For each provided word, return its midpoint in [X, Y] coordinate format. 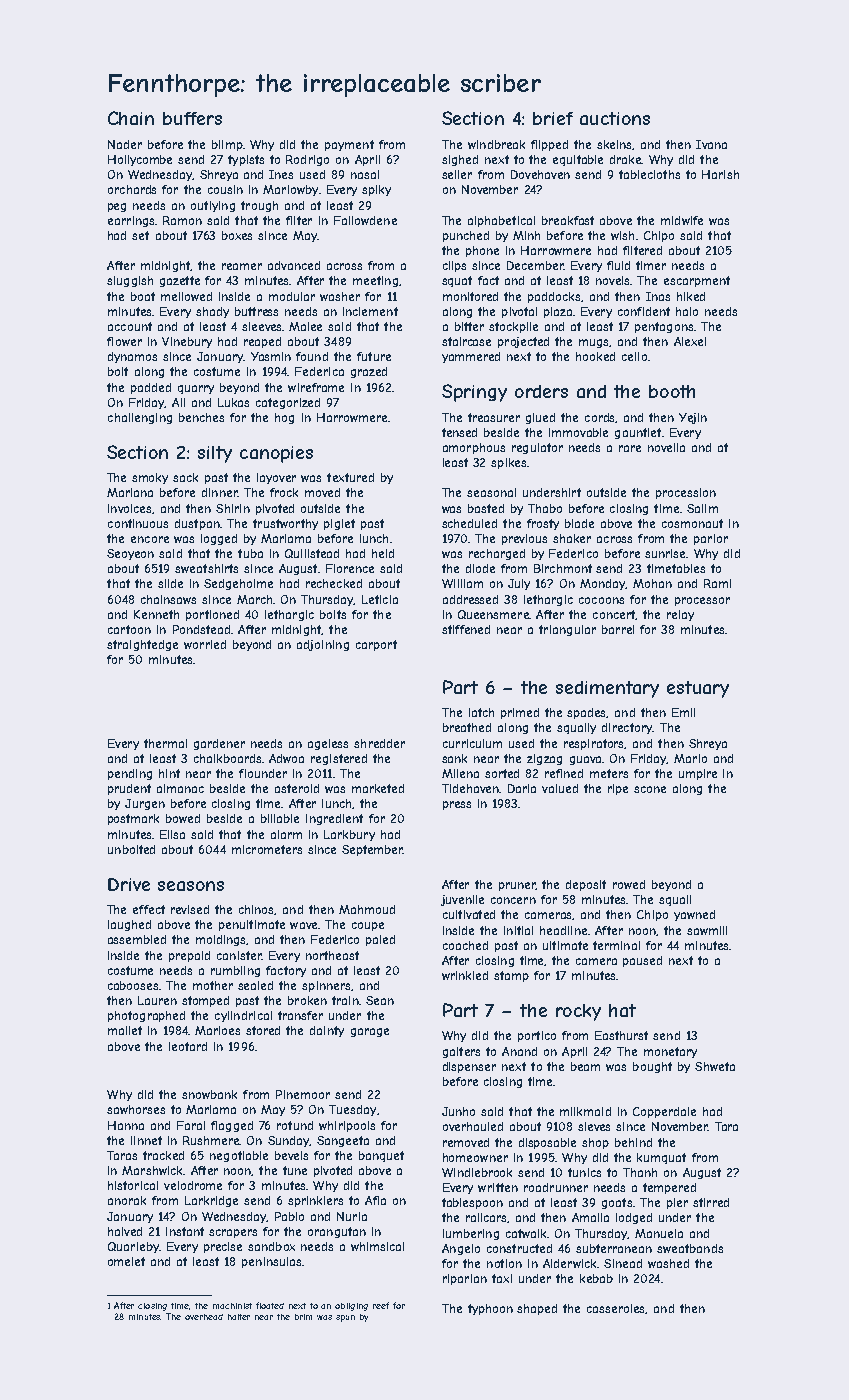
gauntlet [638, 433]
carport [376, 645]
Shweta [715, 1066]
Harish [720, 174]
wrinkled [465, 975]
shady [212, 312]
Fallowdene [365, 220]
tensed [459, 432]
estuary [698, 689]
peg [117, 207]
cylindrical [243, 1016]
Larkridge [211, 1201]
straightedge [142, 645]
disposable [547, 1143]
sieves [594, 1126]
